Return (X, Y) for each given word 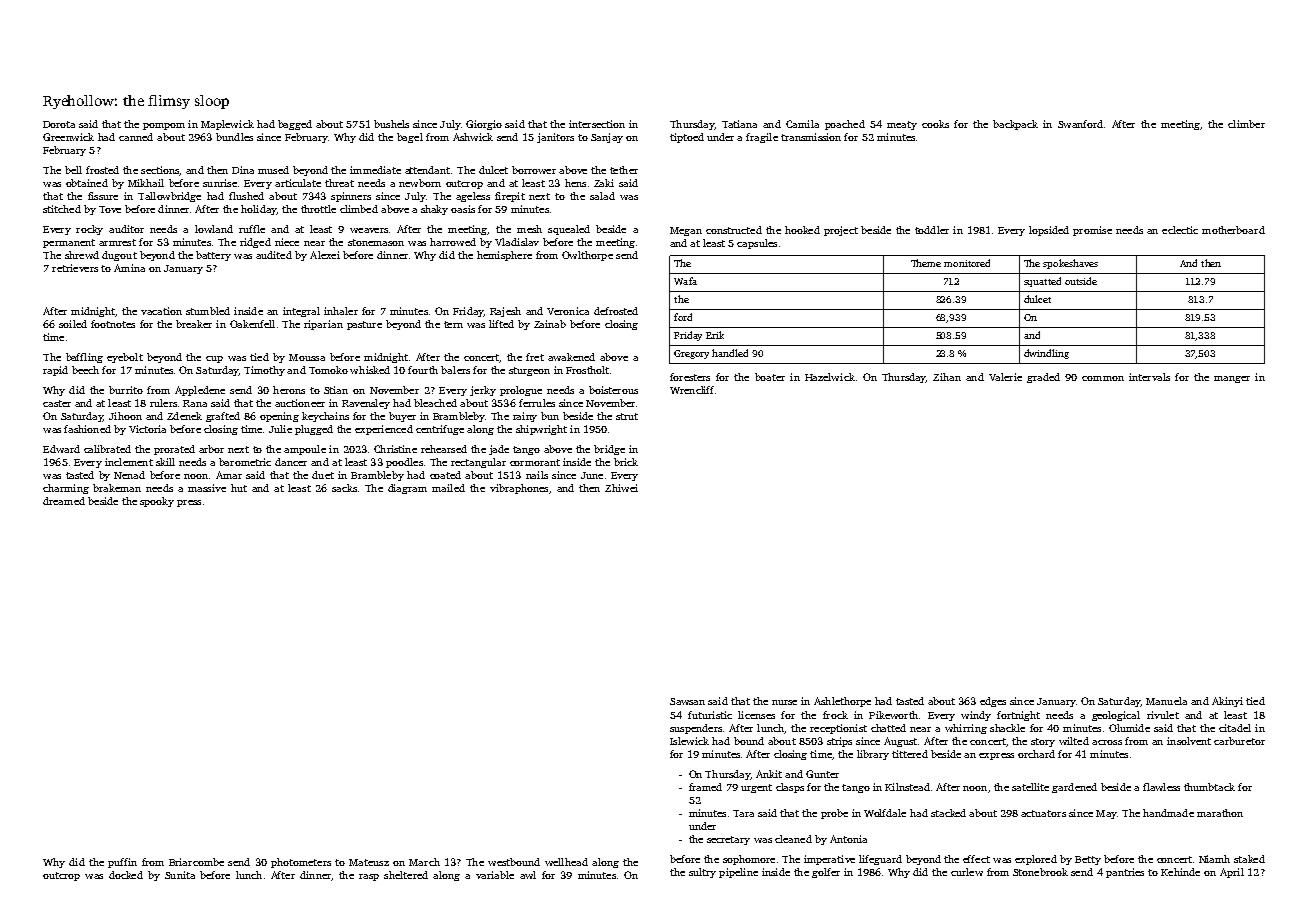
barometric (245, 462)
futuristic (710, 715)
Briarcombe (196, 862)
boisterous (613, 390)
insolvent (1189, 741)
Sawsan (687, 701)
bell (73, 170)
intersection (597, 124)
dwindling (1046, 354)
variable (495, 875)
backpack (1015, 125)
